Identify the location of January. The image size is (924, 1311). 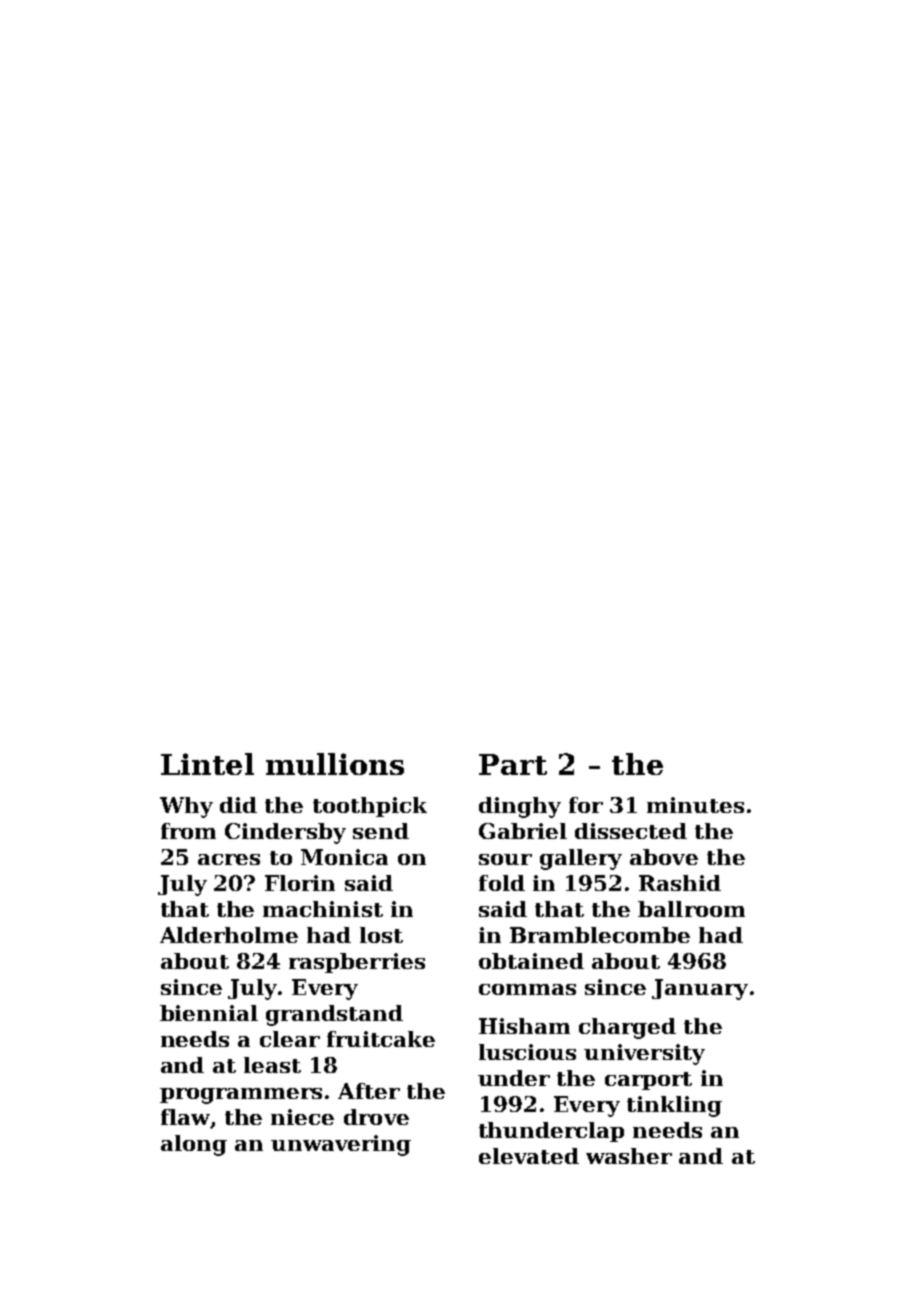
(700, 989).
